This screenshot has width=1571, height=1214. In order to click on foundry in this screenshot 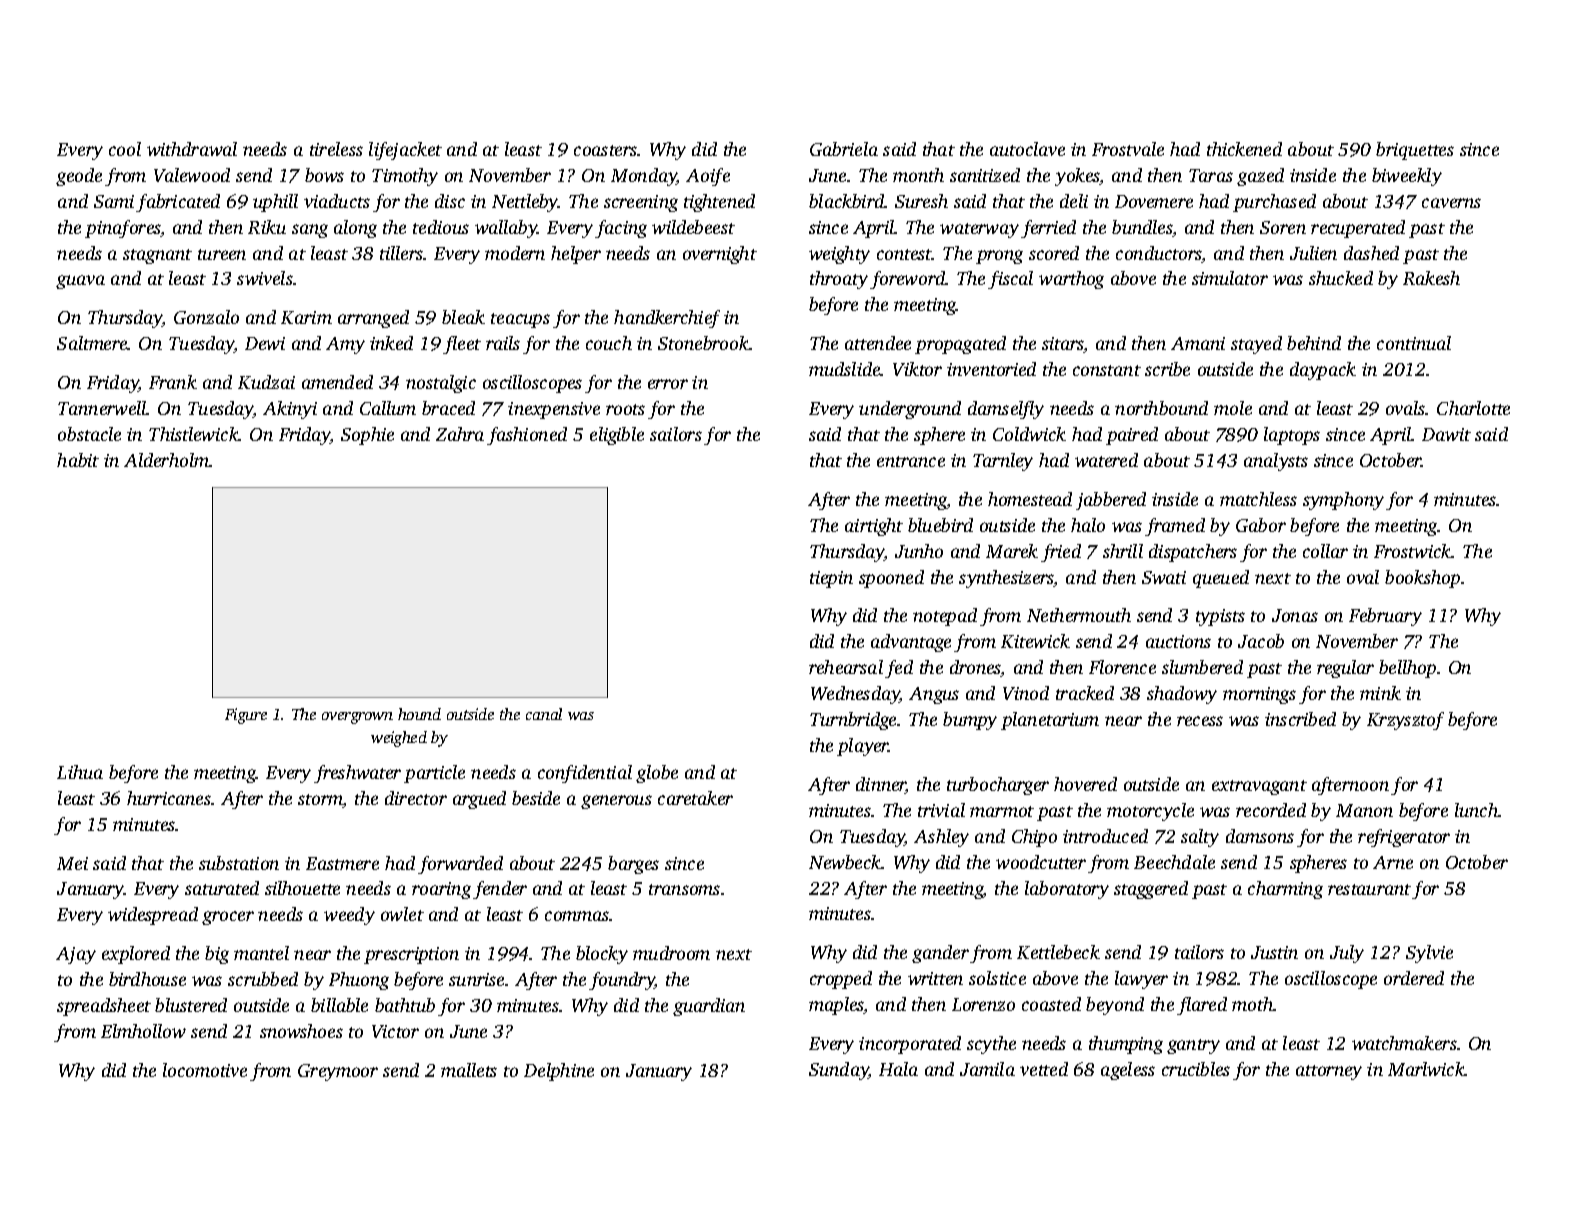, I will do `click(622, 981)`.
